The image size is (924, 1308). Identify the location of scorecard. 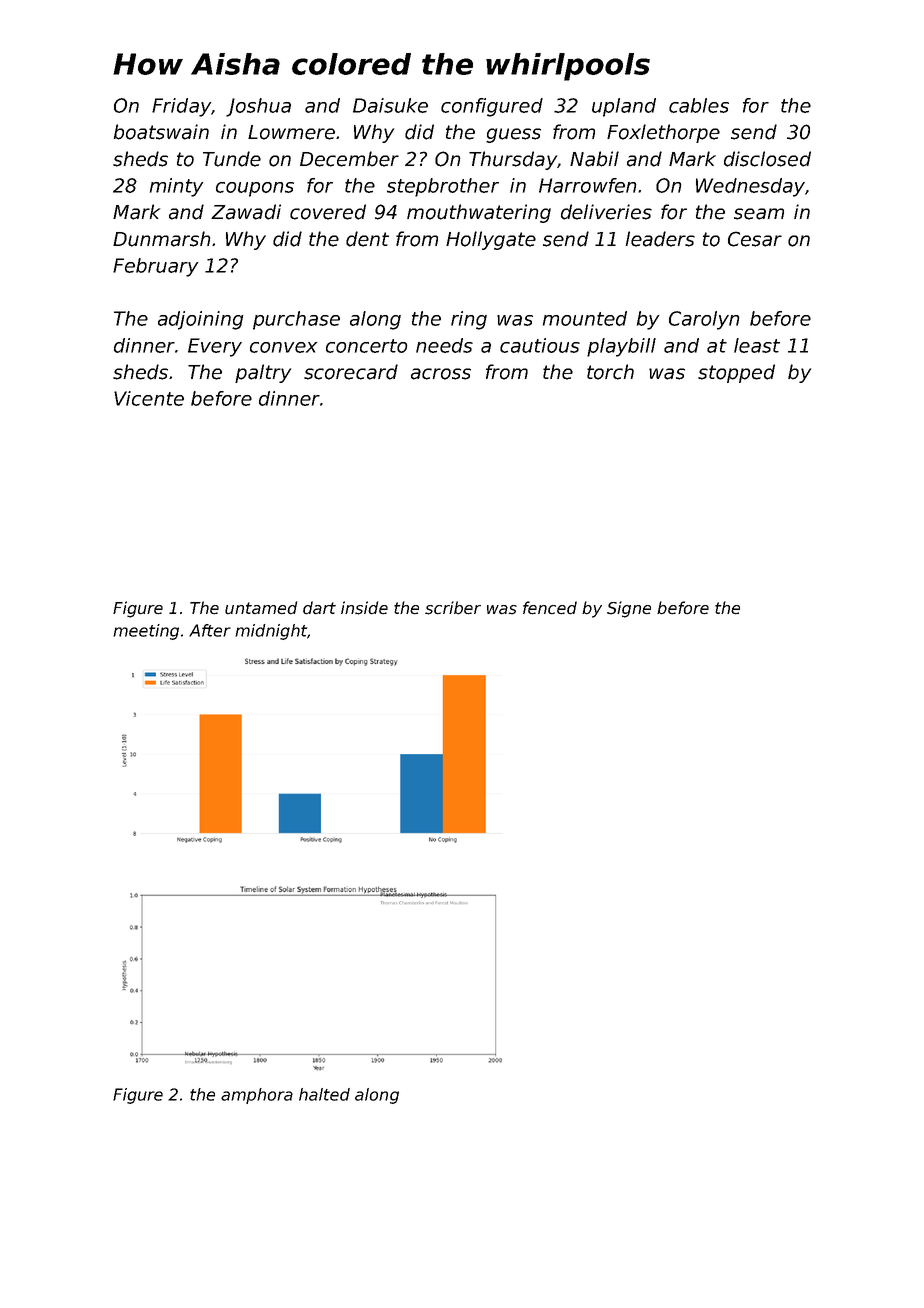
(351, 372).
